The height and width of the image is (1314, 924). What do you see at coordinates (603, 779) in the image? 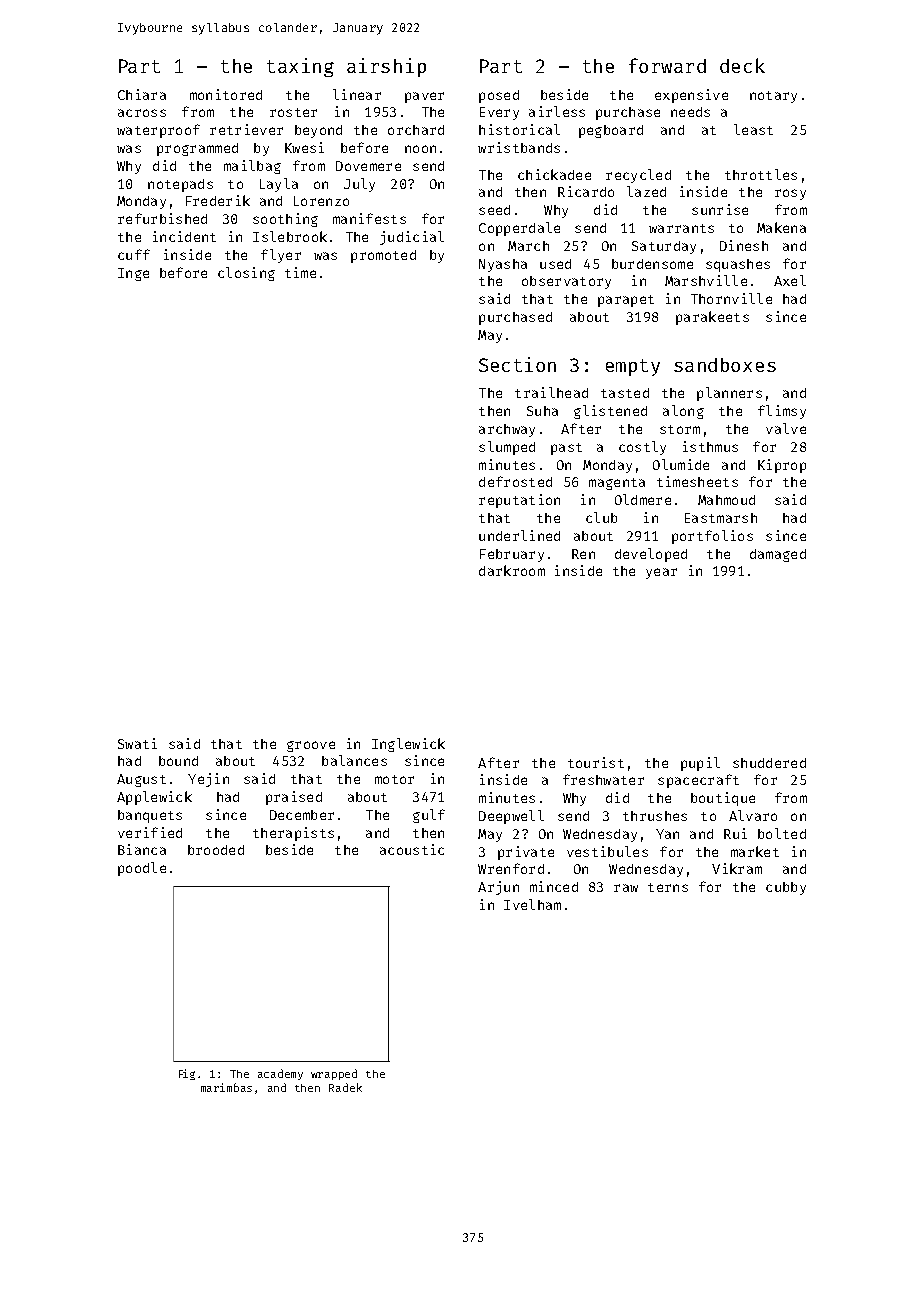
I see `freshwater` at bounding box center [603, 779].
